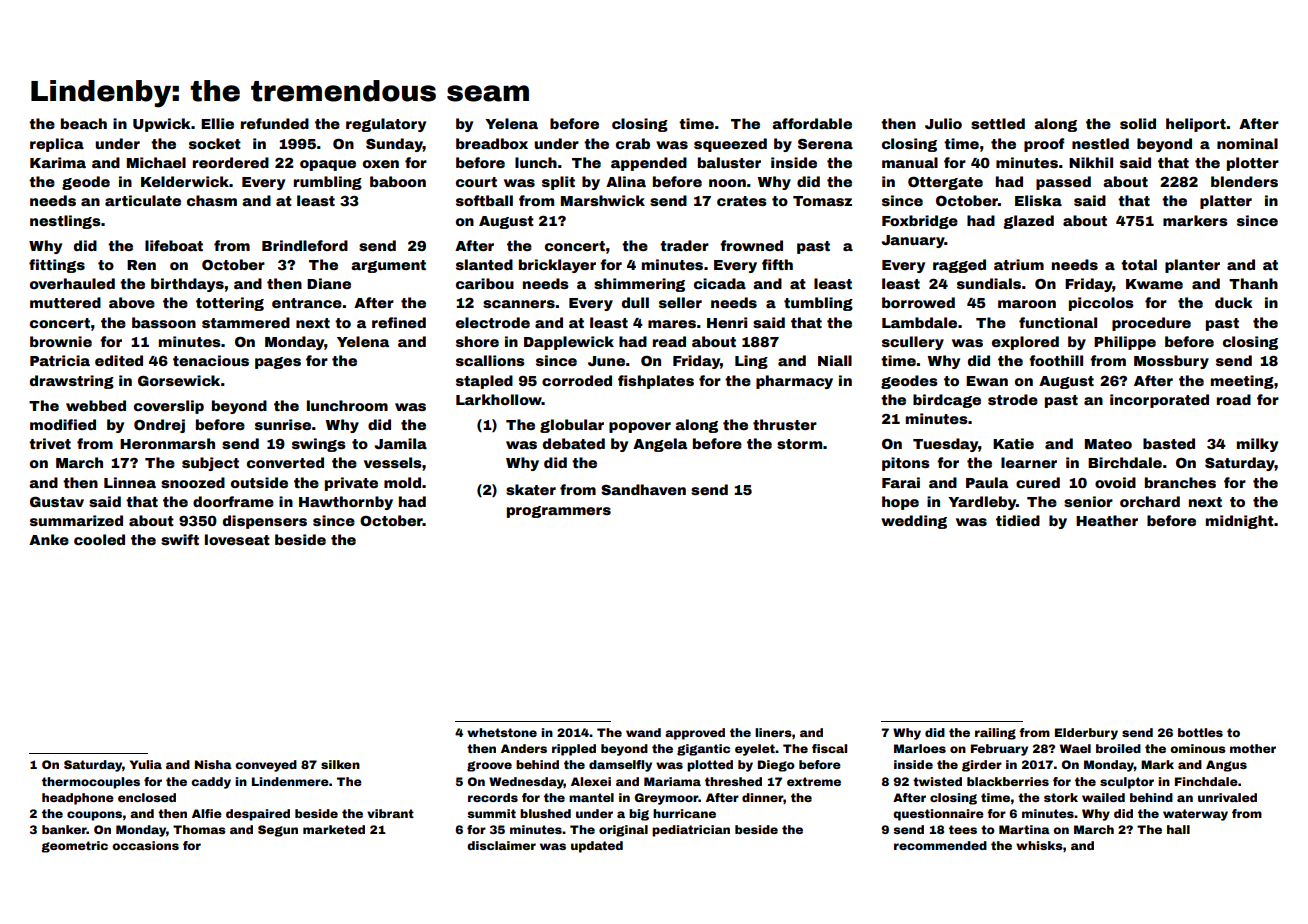 This screenshot has height=924, width=1308. I want to click on crab, so click(633, 143).
